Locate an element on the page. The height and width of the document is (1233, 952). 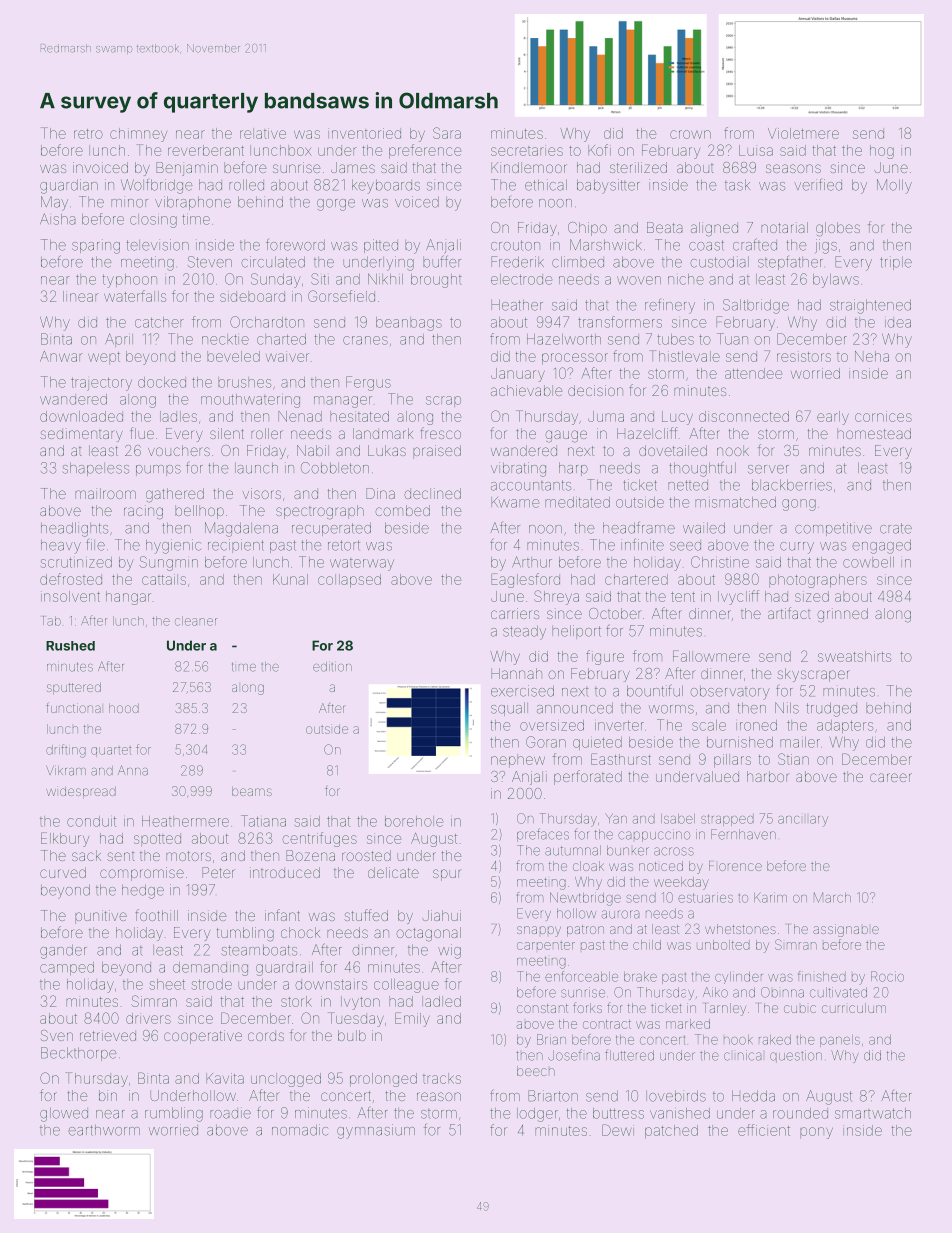
pitted is located at coordinates (381, 246).
